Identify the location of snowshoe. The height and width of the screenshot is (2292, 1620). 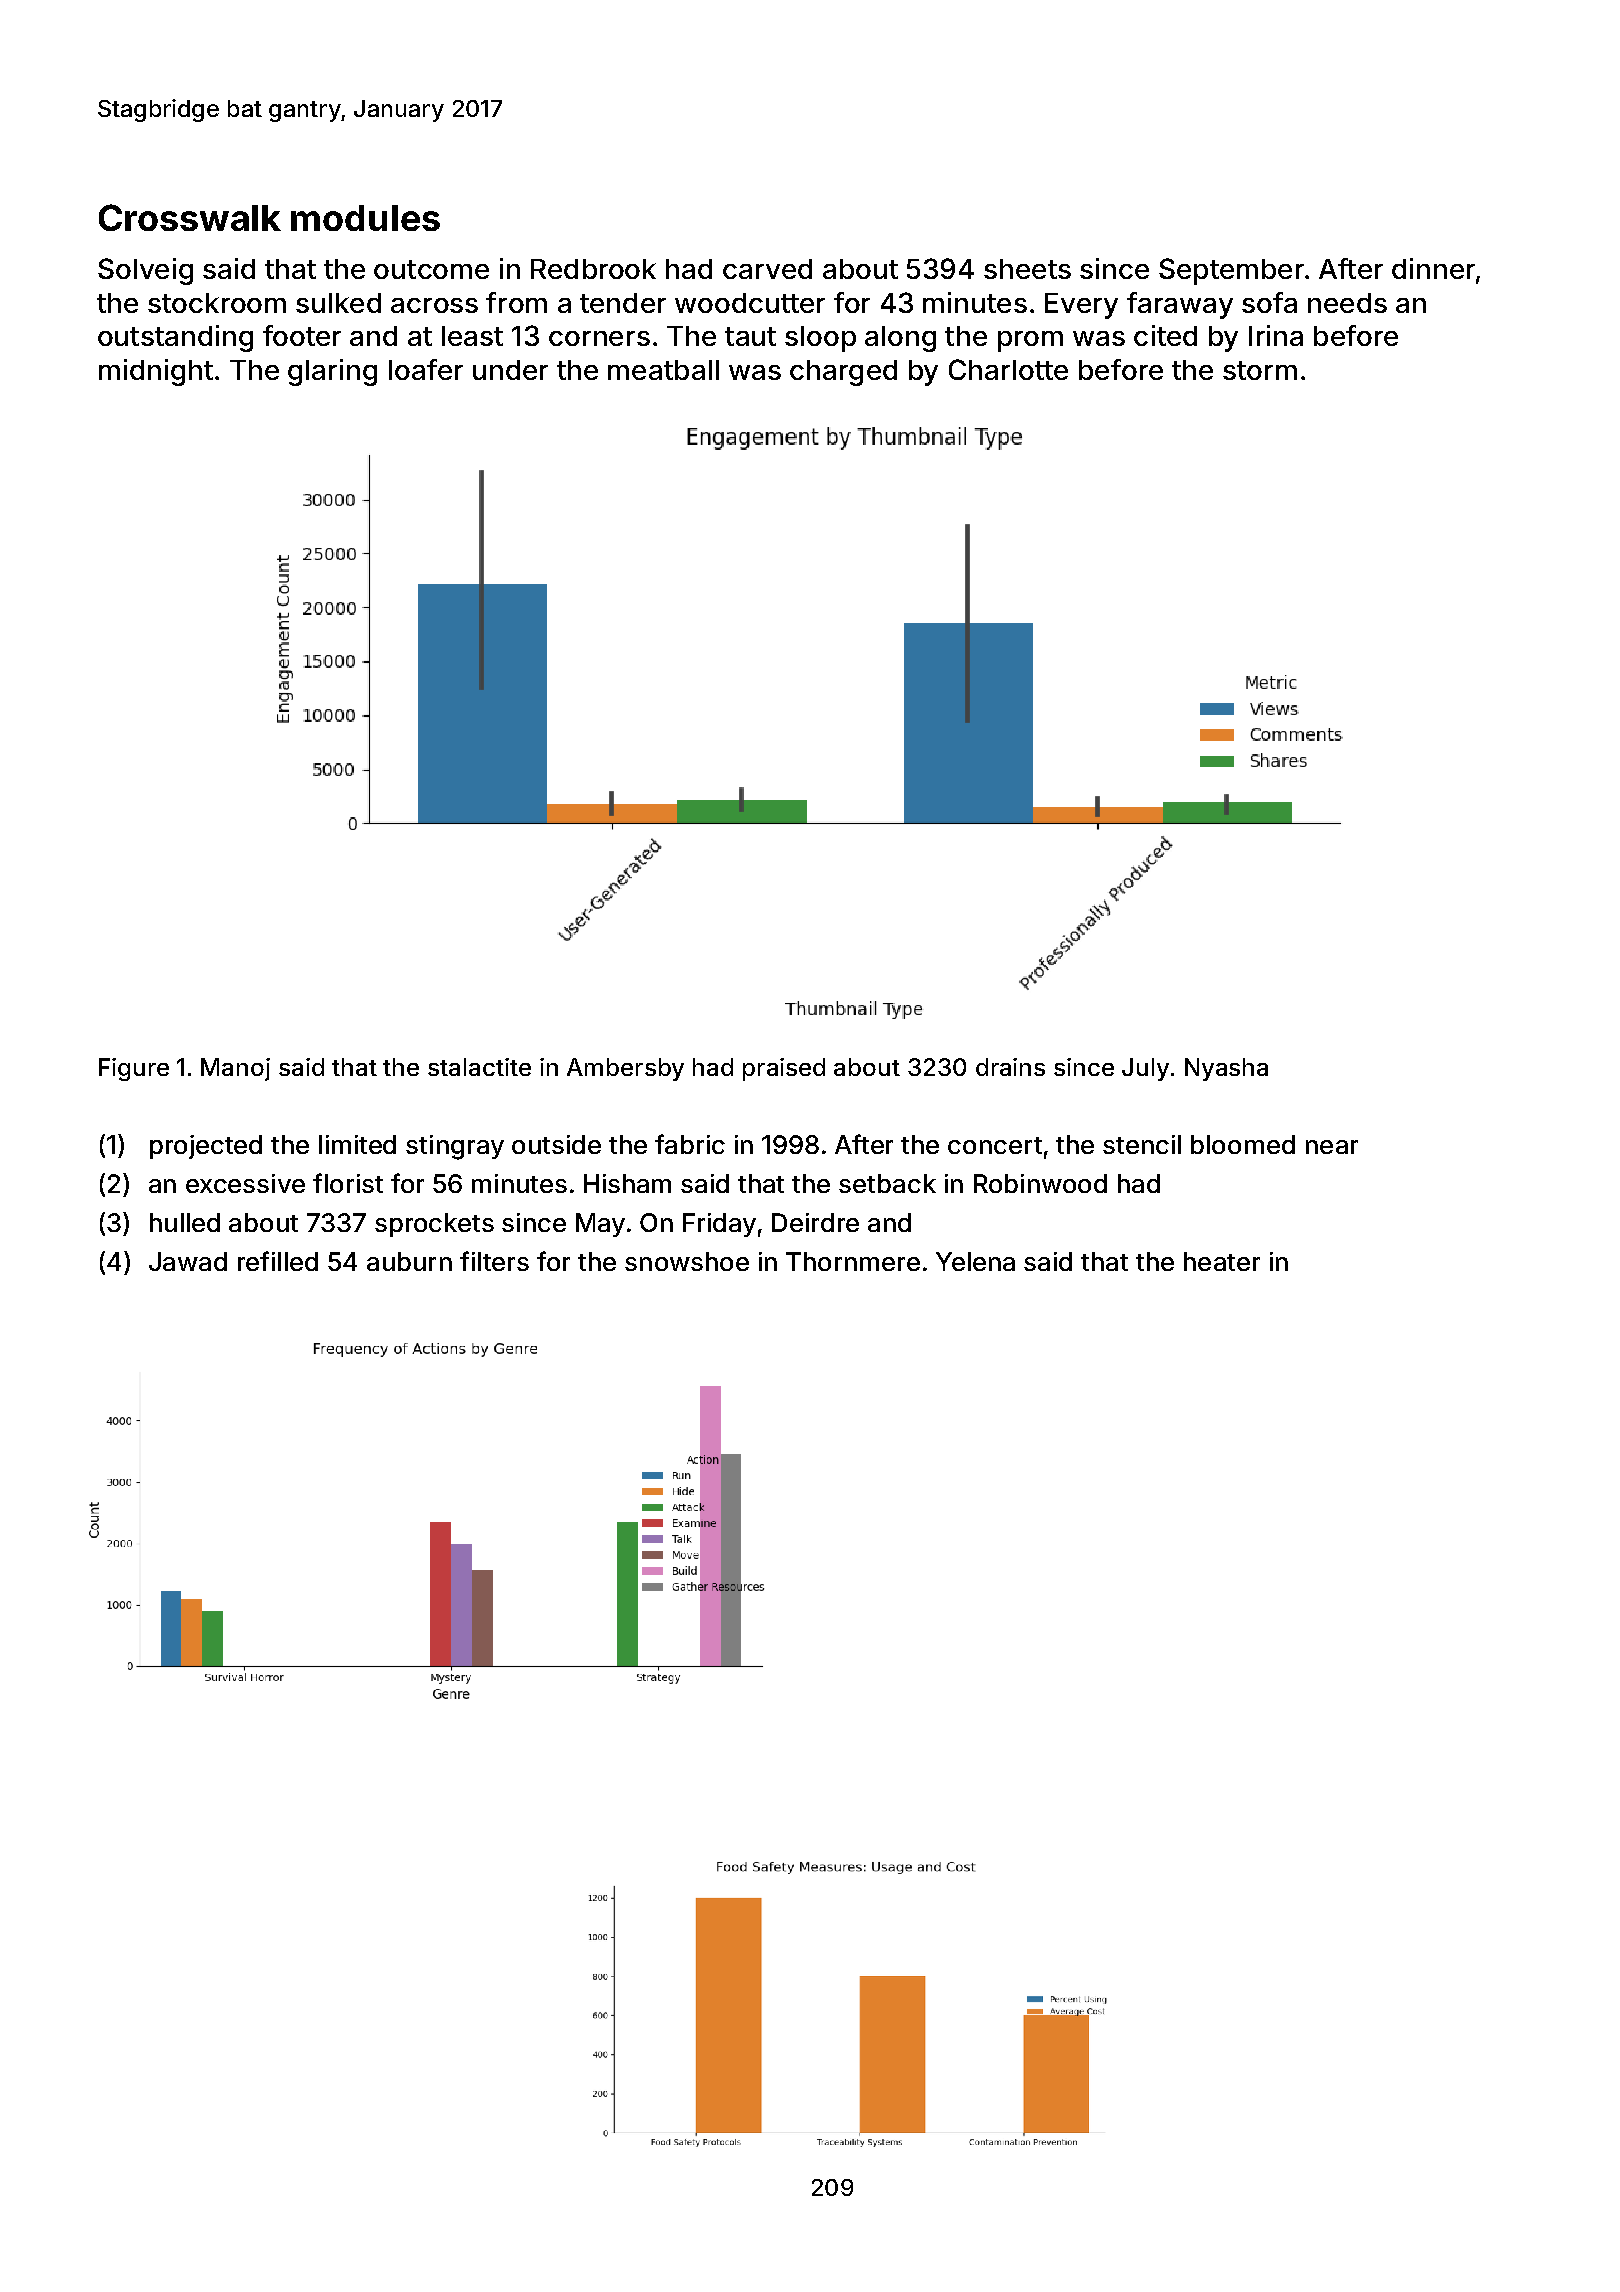
(687, 1261).
